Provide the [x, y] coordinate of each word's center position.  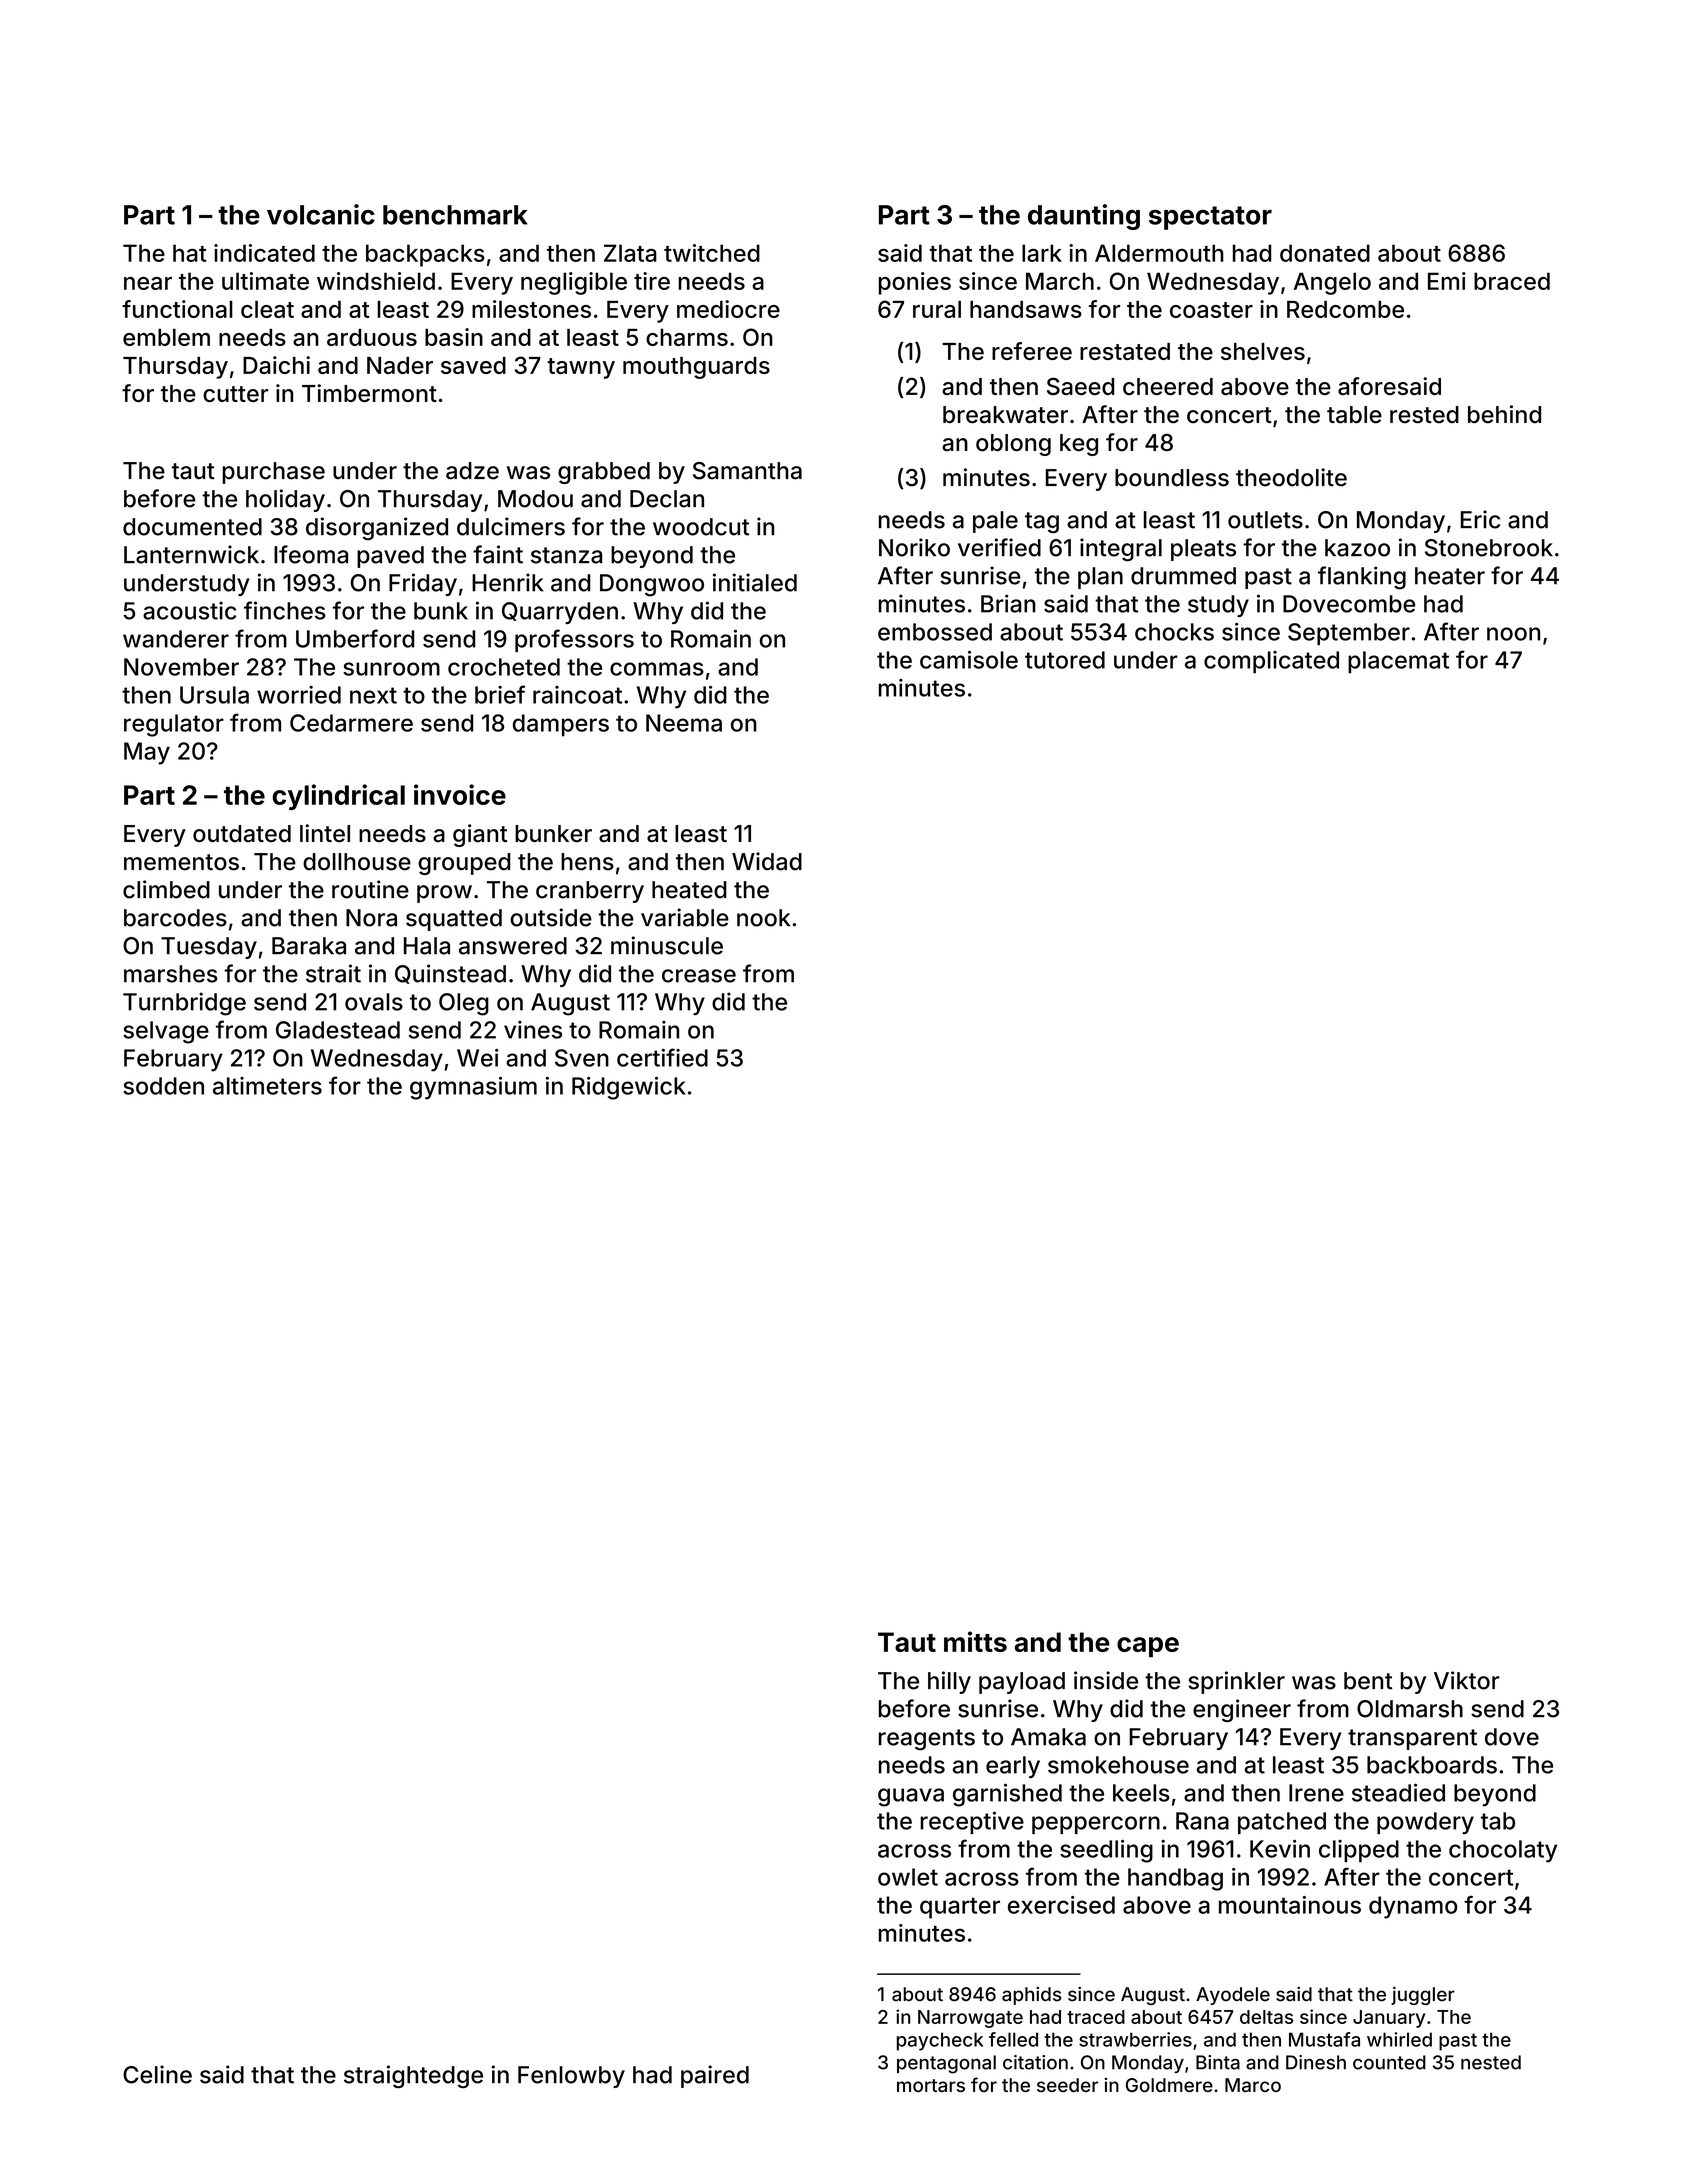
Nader [400, 365]
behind [1504, 414]
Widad [767, 861]
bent [1368, 1681]
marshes [171, 974]
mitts [975, 1641]
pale [995, 522]
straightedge [413, 2076]
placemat [1398, 662]
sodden [163, 1086]
